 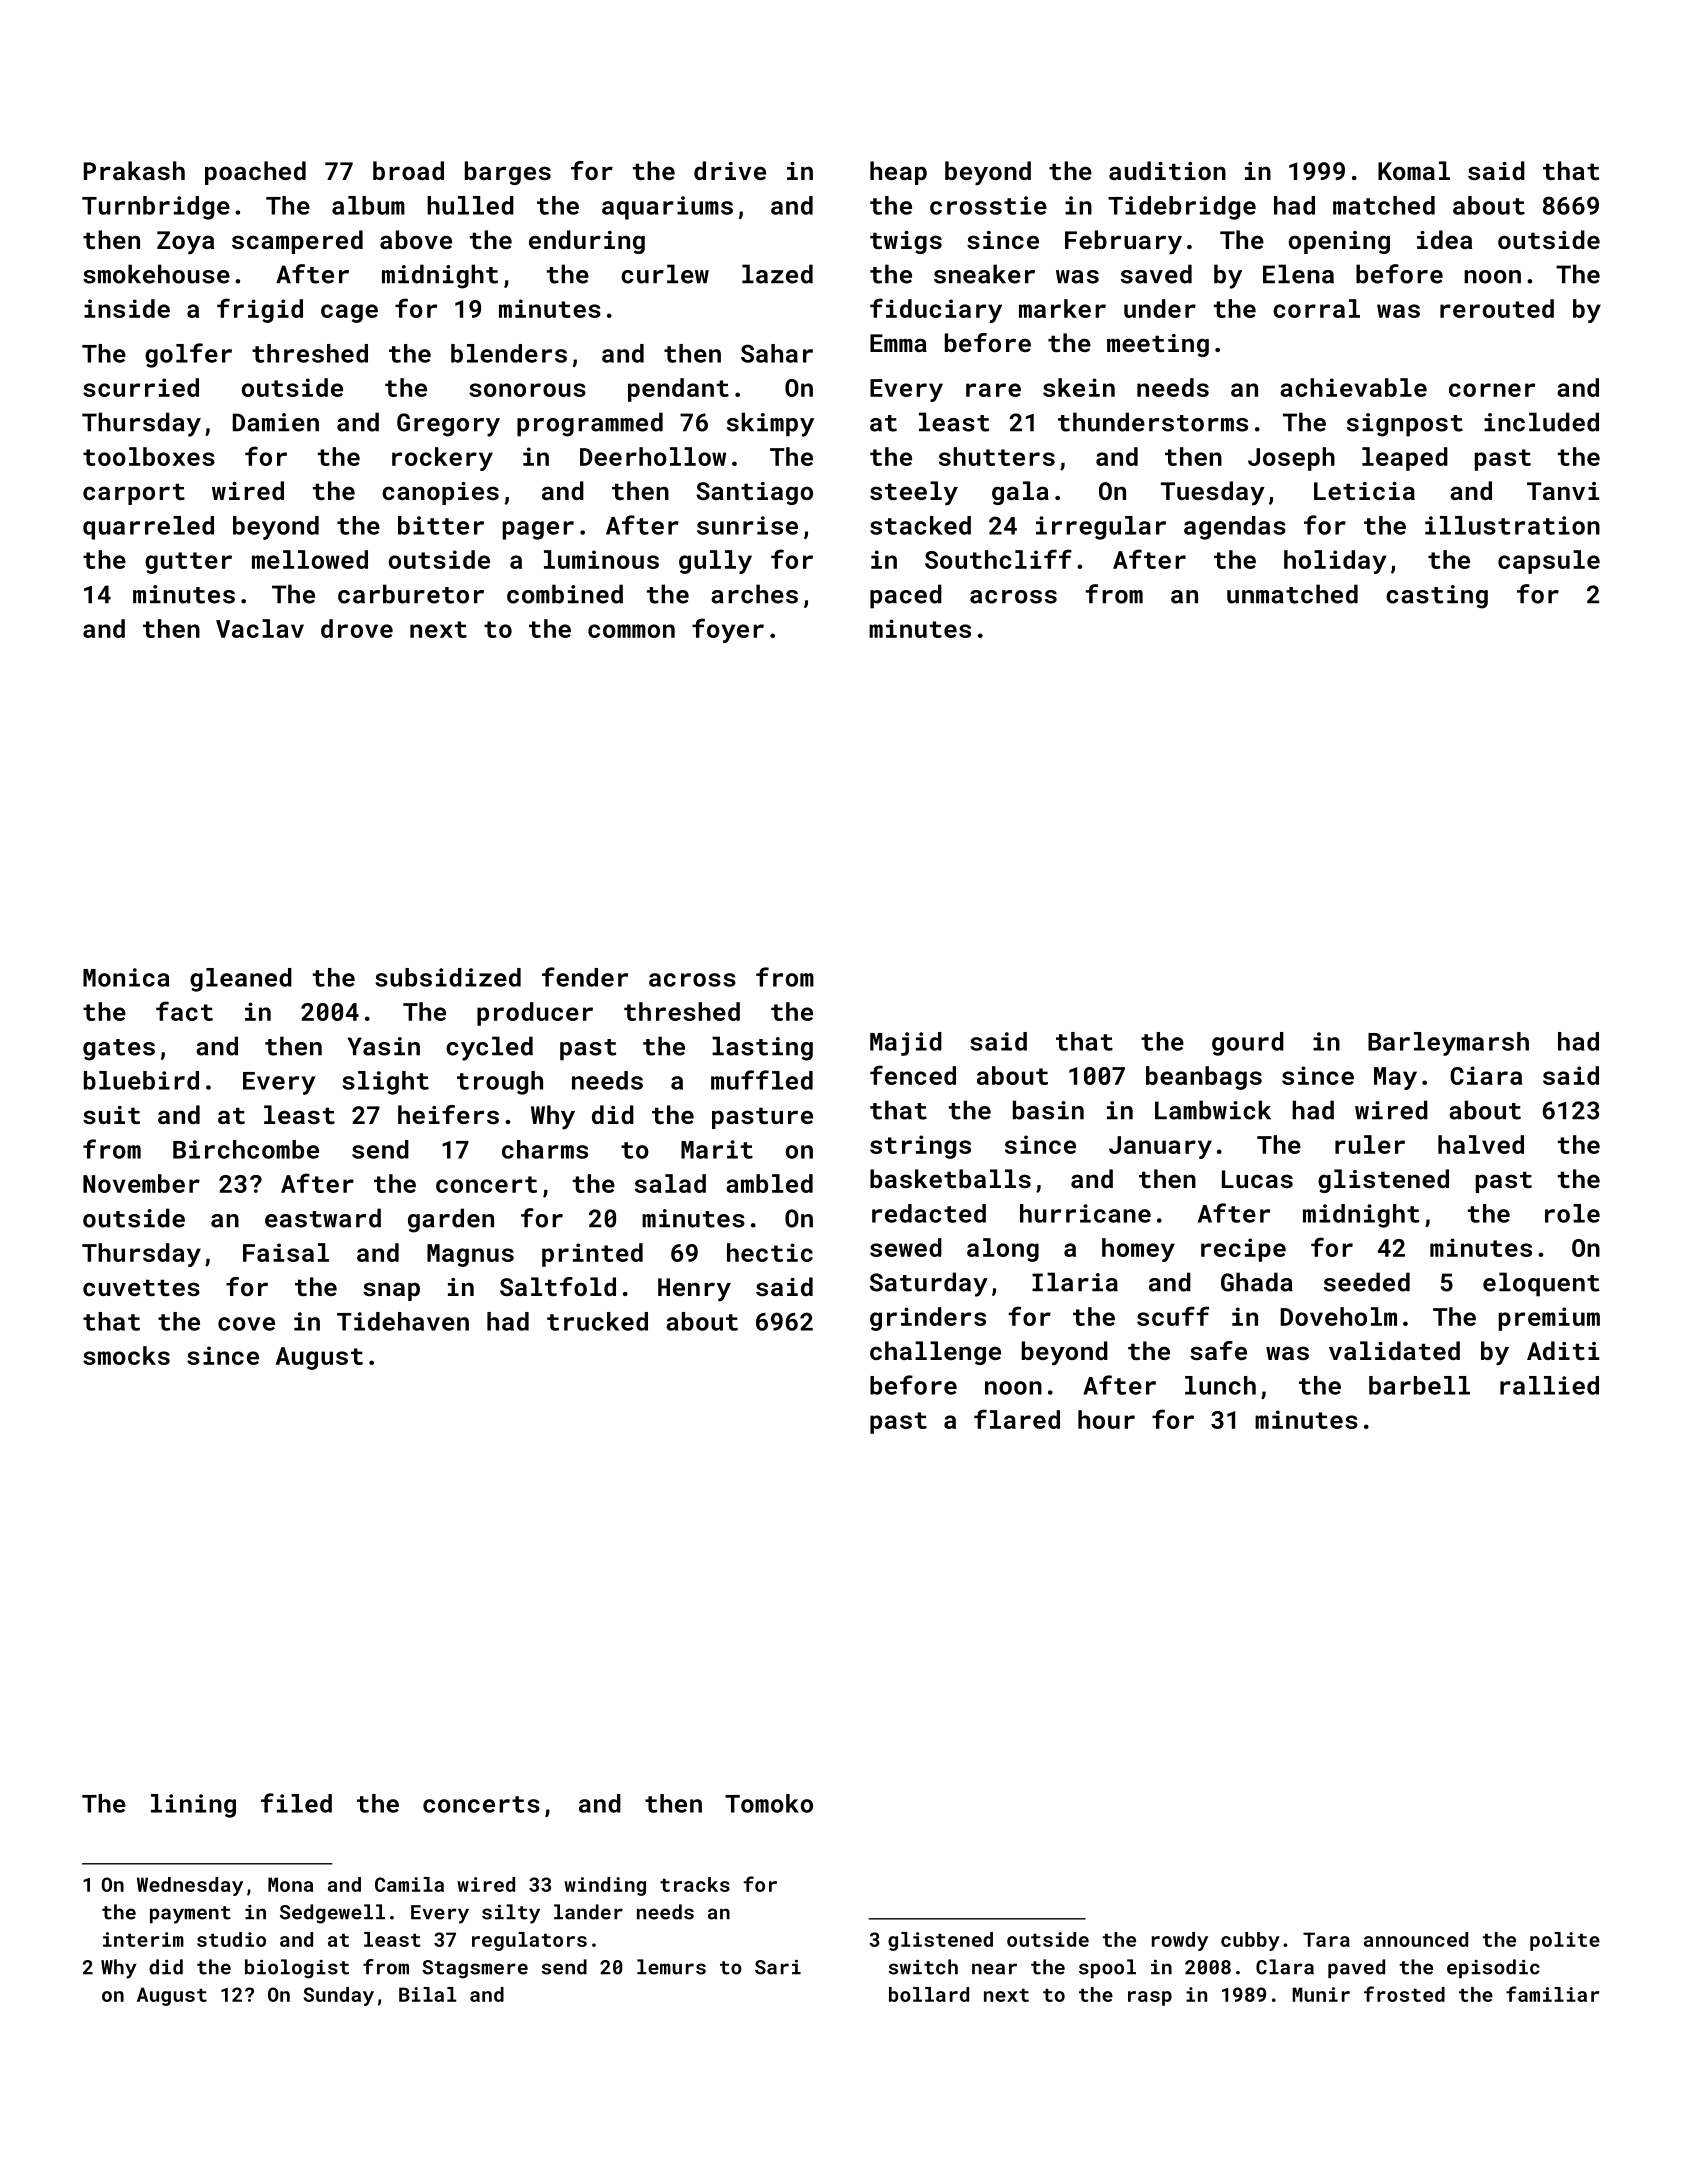 I want to click on ruler, so click(x=1370, y=1144).
